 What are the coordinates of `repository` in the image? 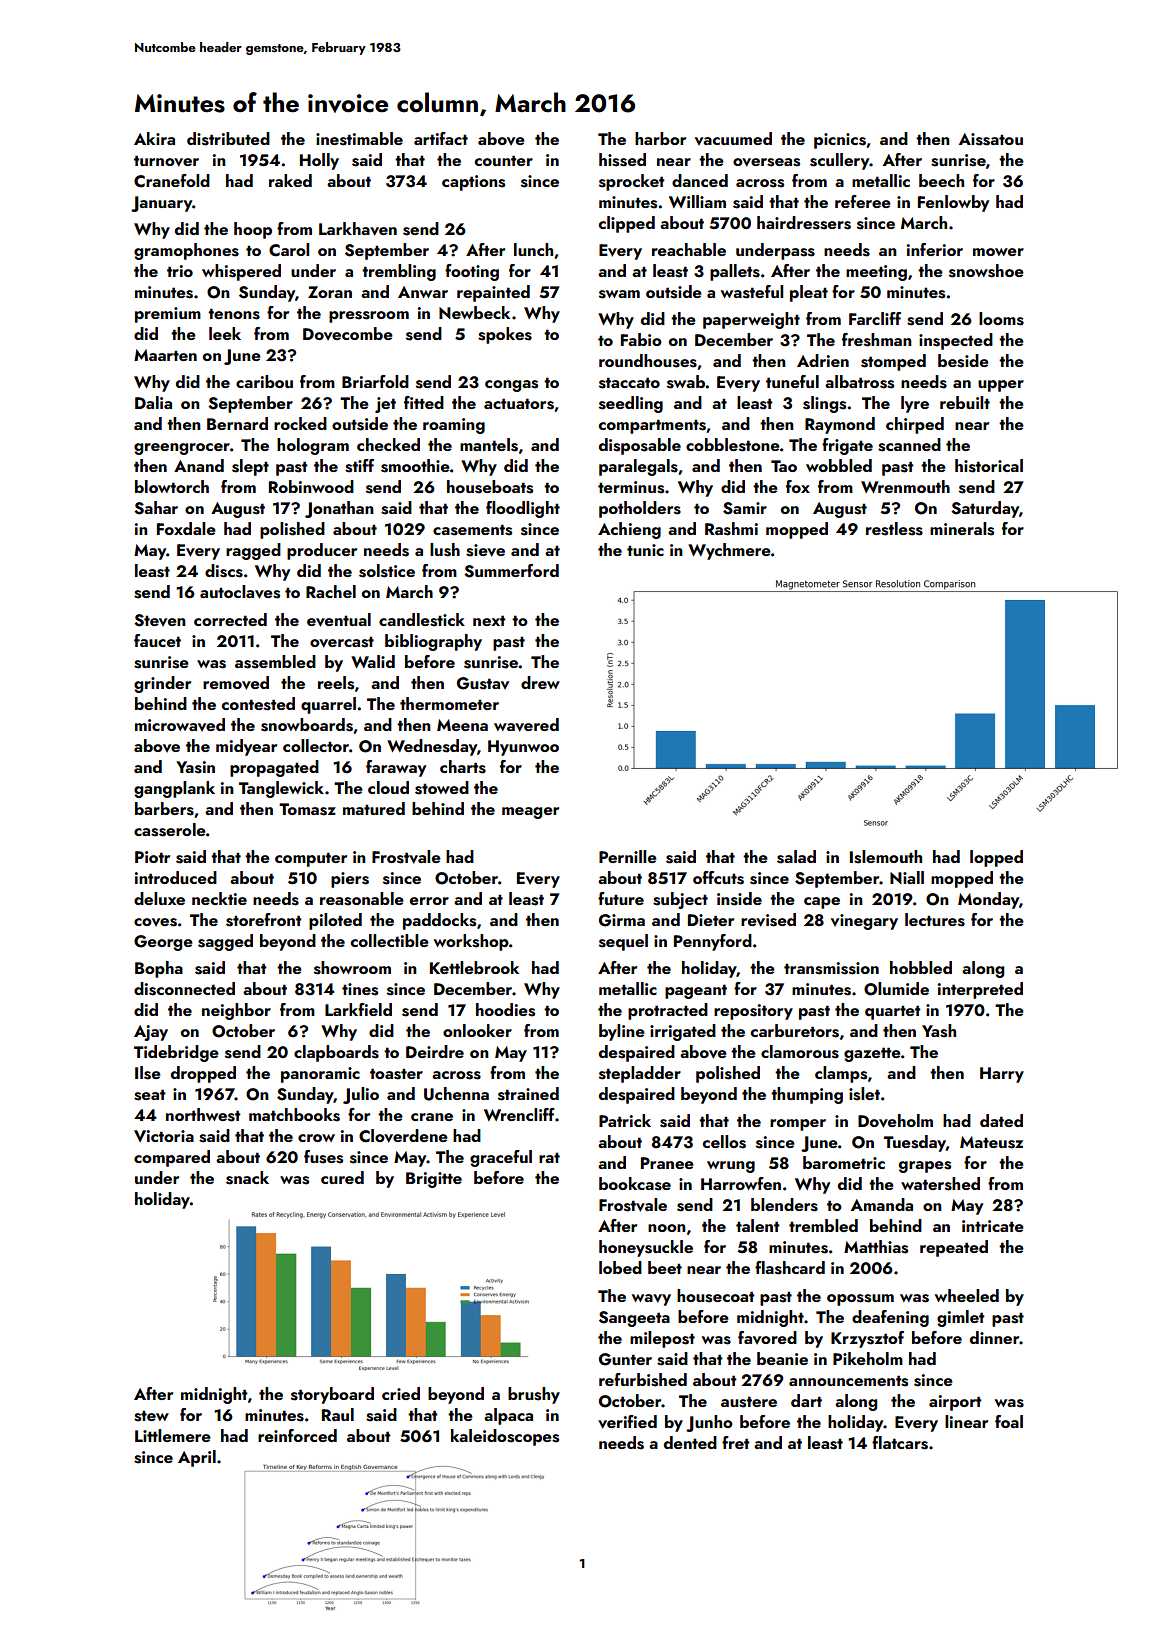 It's located at (753, 1012).
